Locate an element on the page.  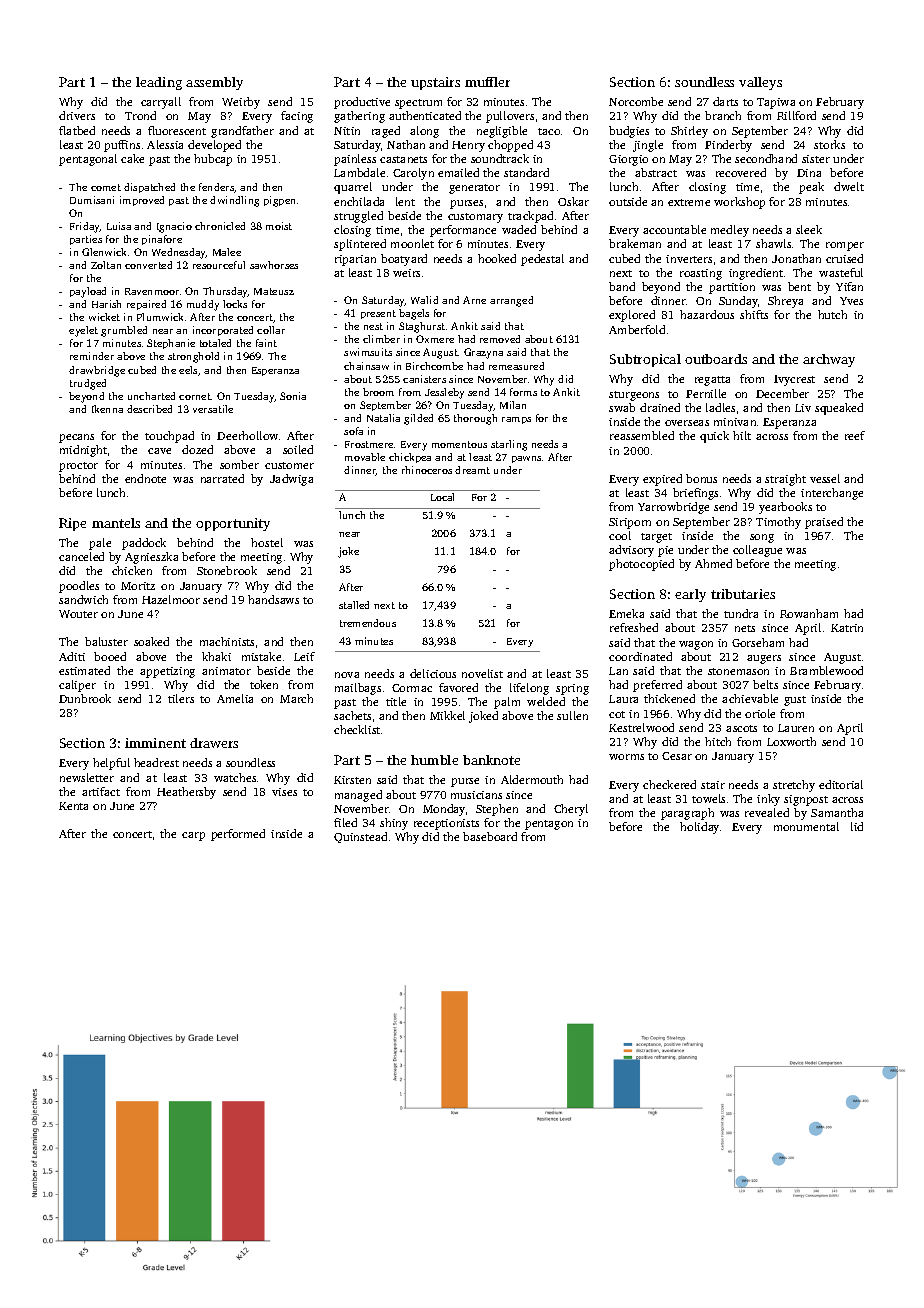
stalled is located at coordinates (354, 605).
